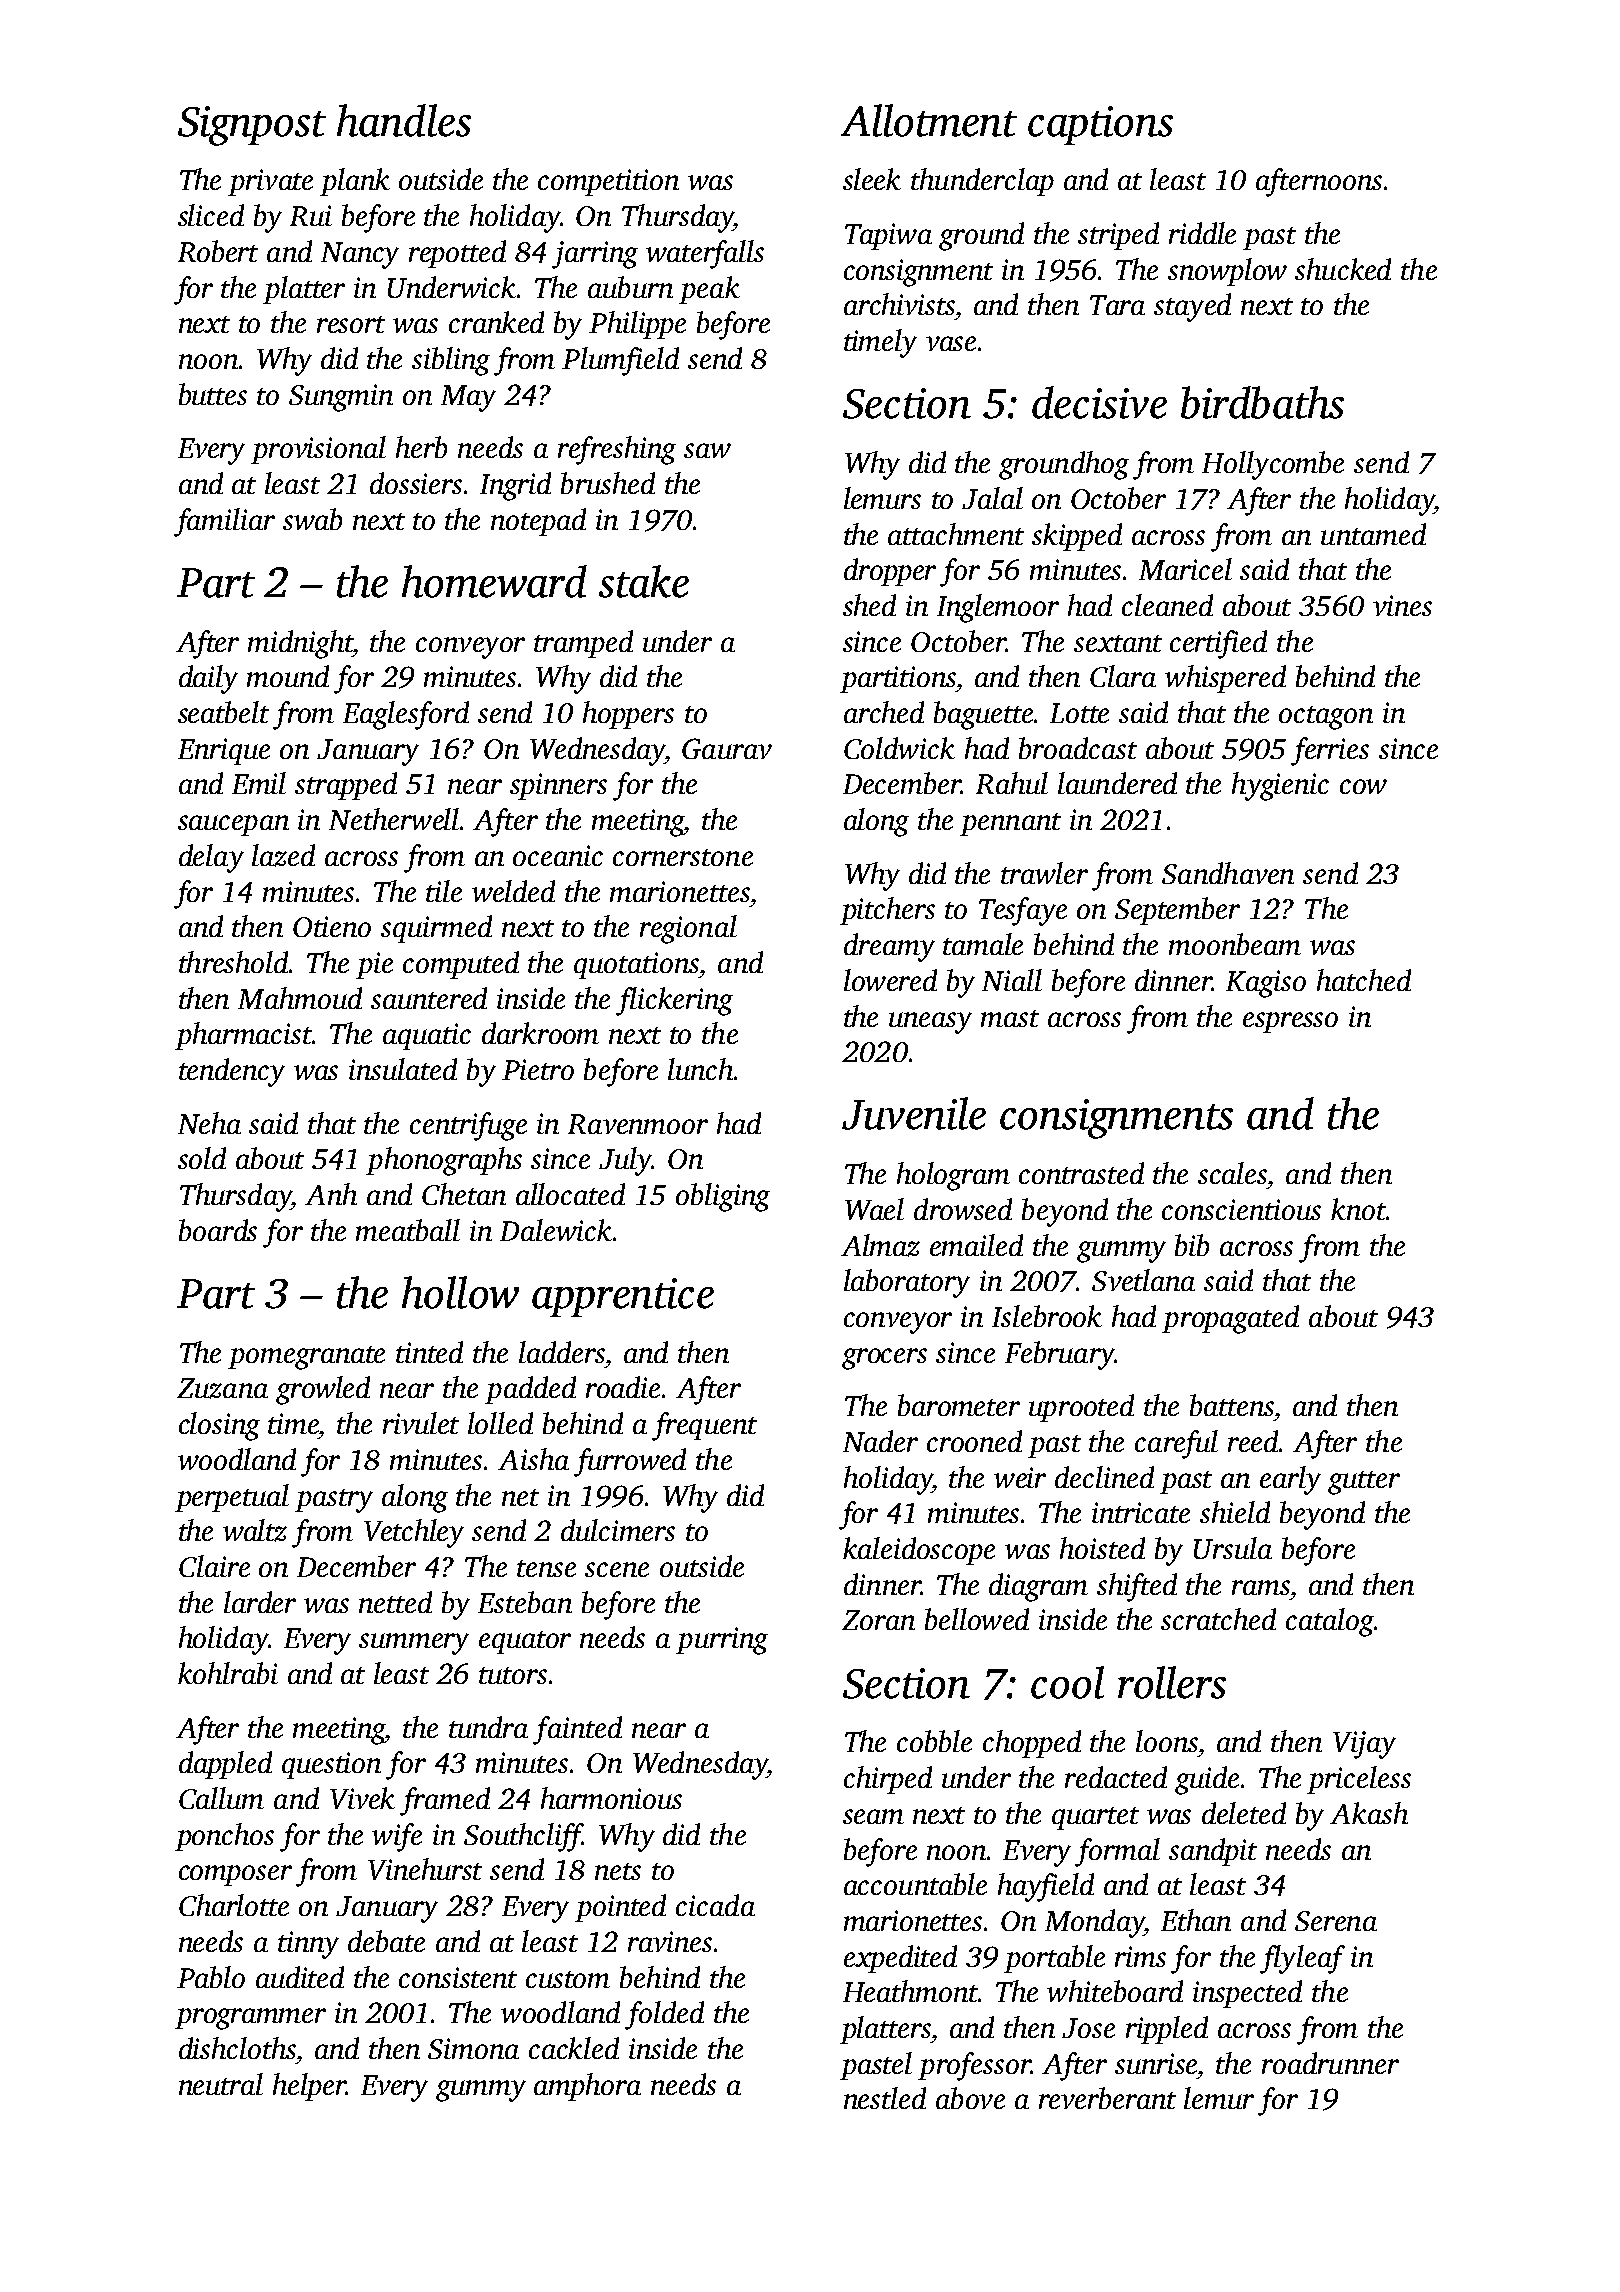  Describe the element at coordinates (930, 1023) in the screenshot. I see `uneasy` at that location.
